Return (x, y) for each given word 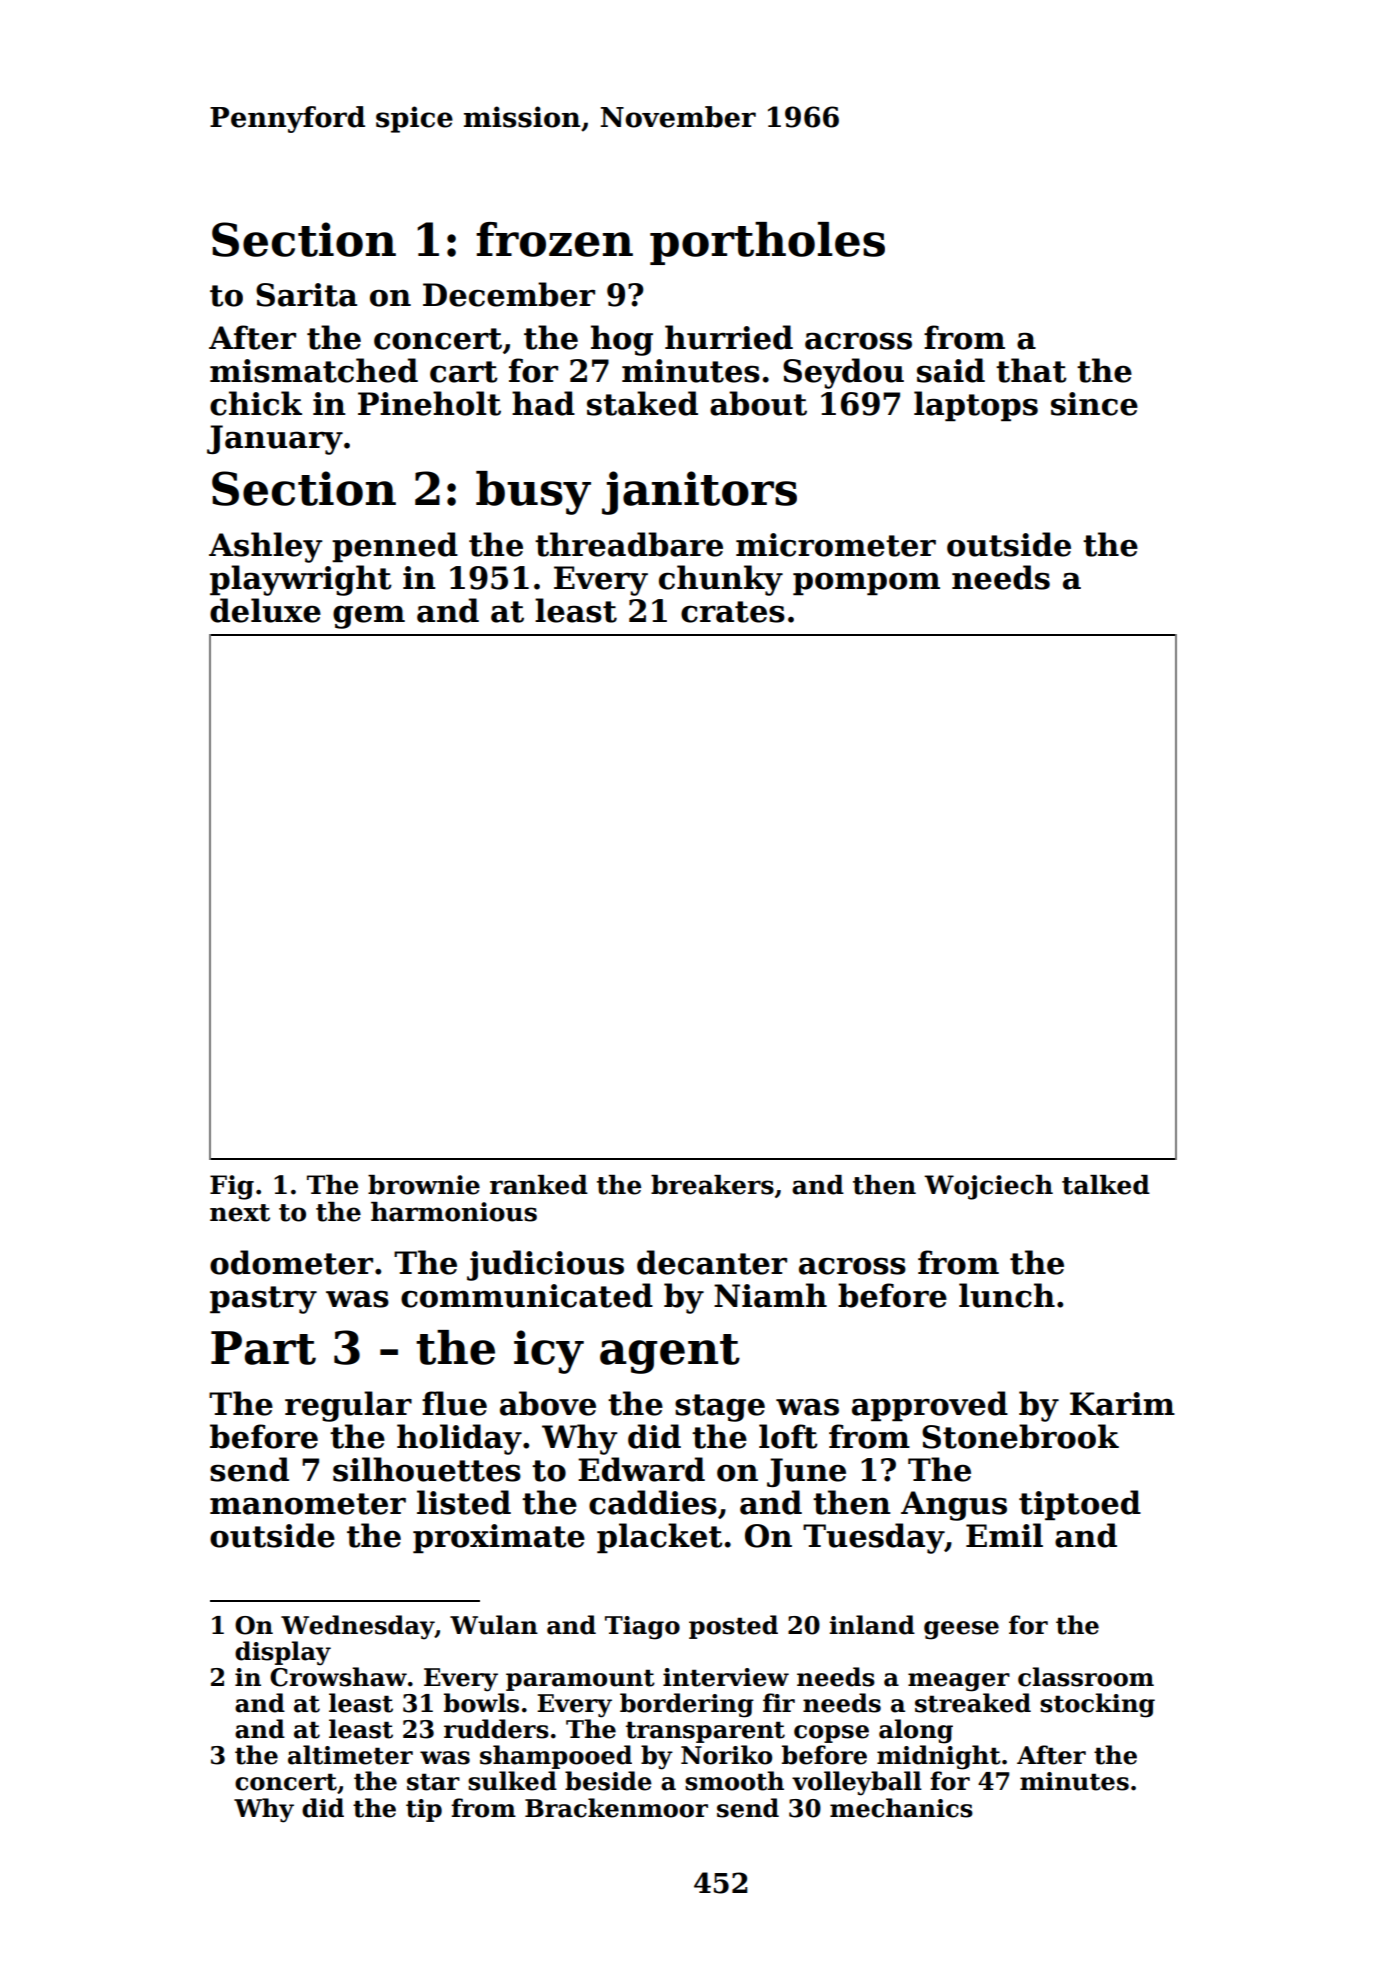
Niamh (770, 1295)
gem (369, 617)
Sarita (306, 295)
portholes (767, 243)
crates (733, 612)
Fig (232, 1187)
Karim (1122, 1404)
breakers (712, 1185)
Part (263, 1348)
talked (1106, 1185)
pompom (866, 584)
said (951, 370)
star (433, 1782)
